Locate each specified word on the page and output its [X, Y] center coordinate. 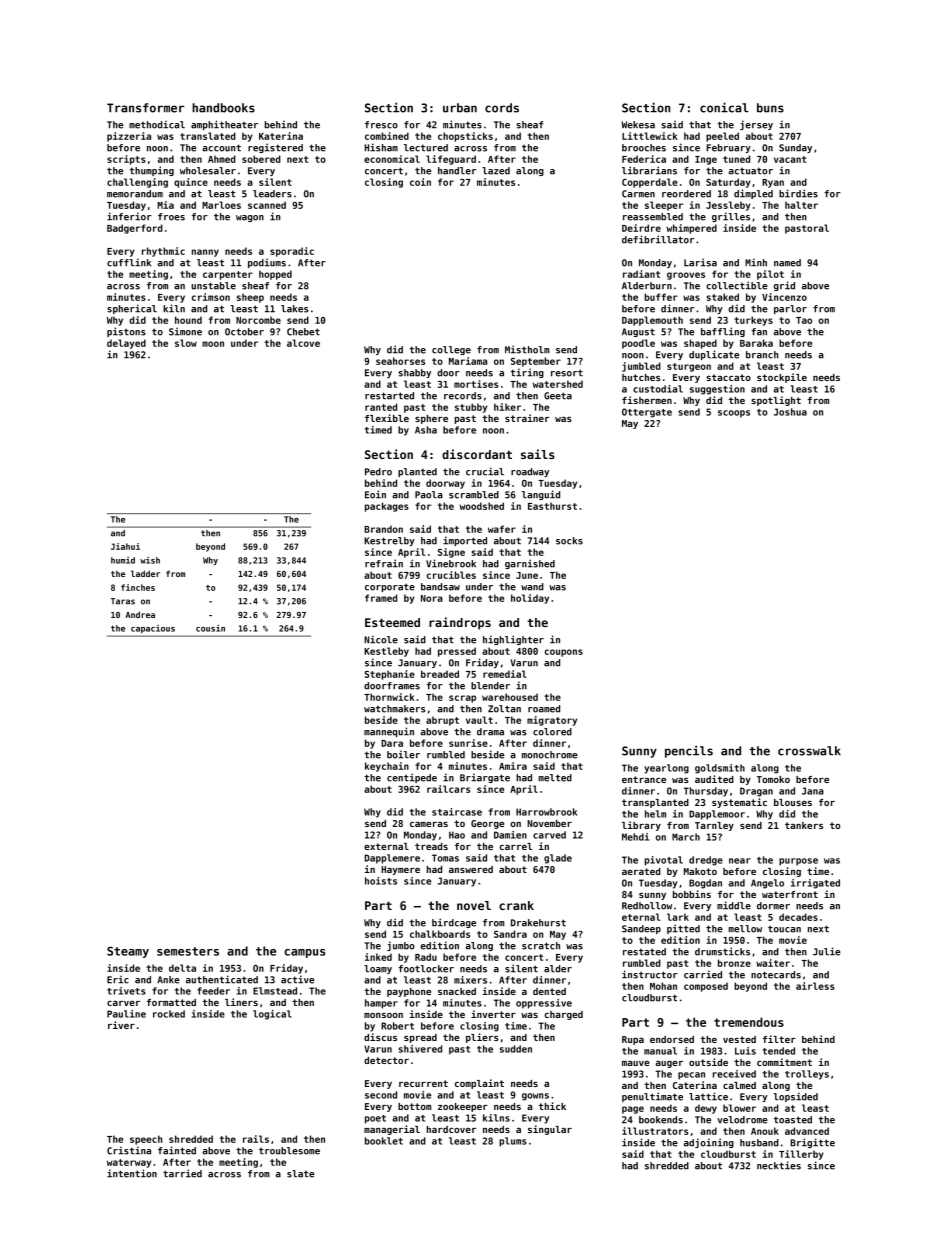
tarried [182, 1173]
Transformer [145, 108]
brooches [644, 148]
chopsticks [465, 137]
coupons [564, 653]
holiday [530, 599]
